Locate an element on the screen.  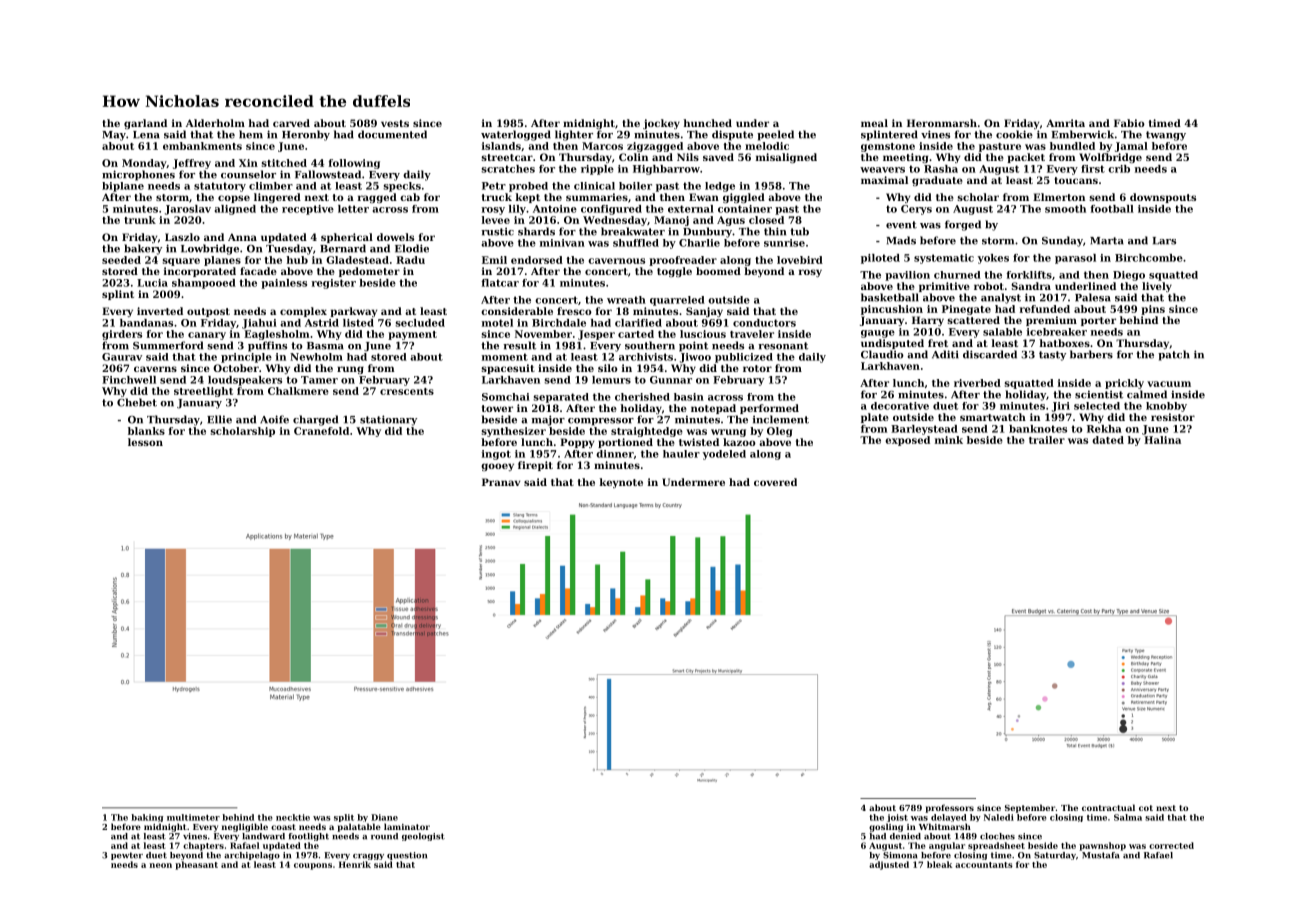
Heronmarsh is located at coordinates (942, 123).
